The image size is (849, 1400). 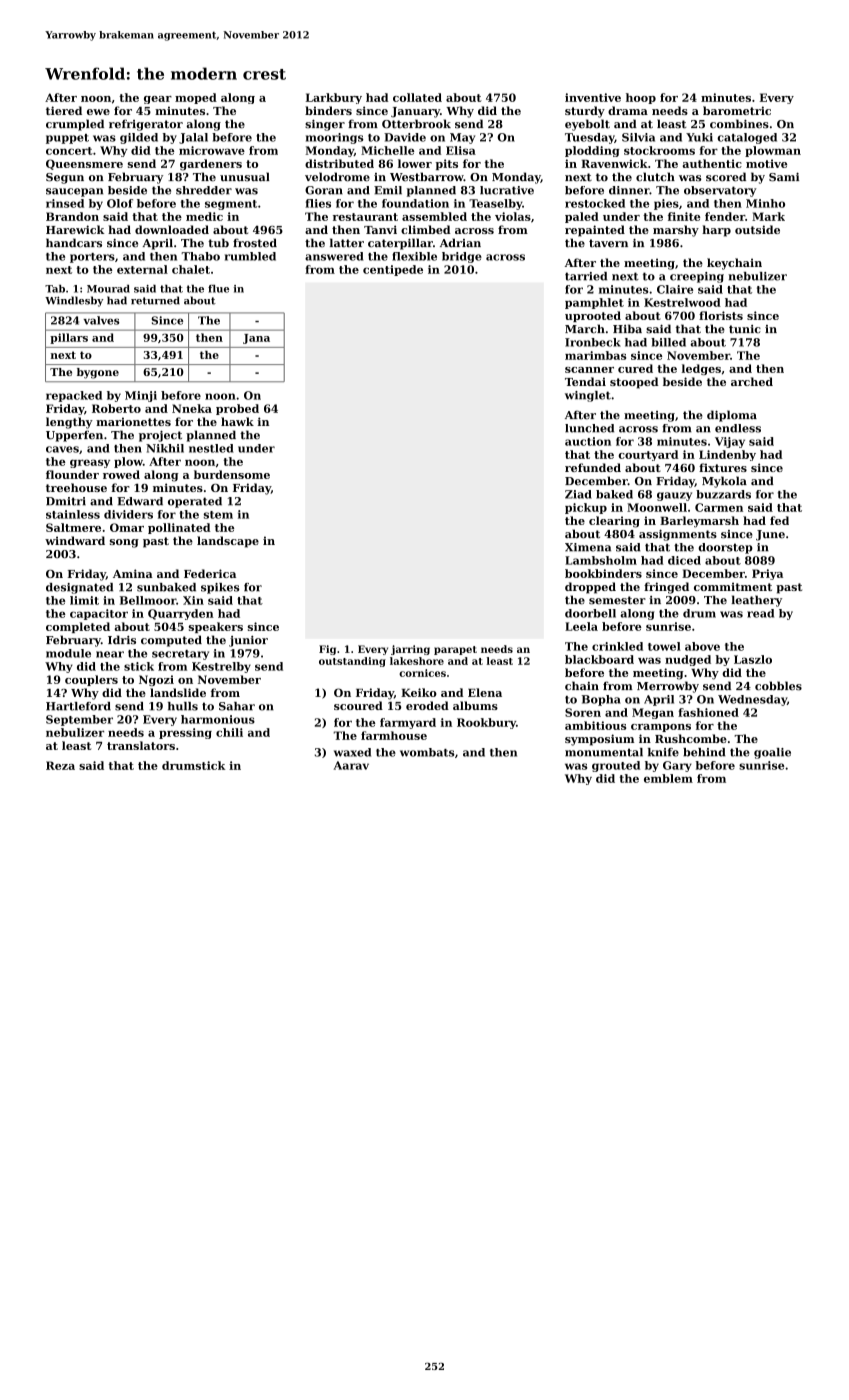 I want to click on September, so click(x=79, y=720).
